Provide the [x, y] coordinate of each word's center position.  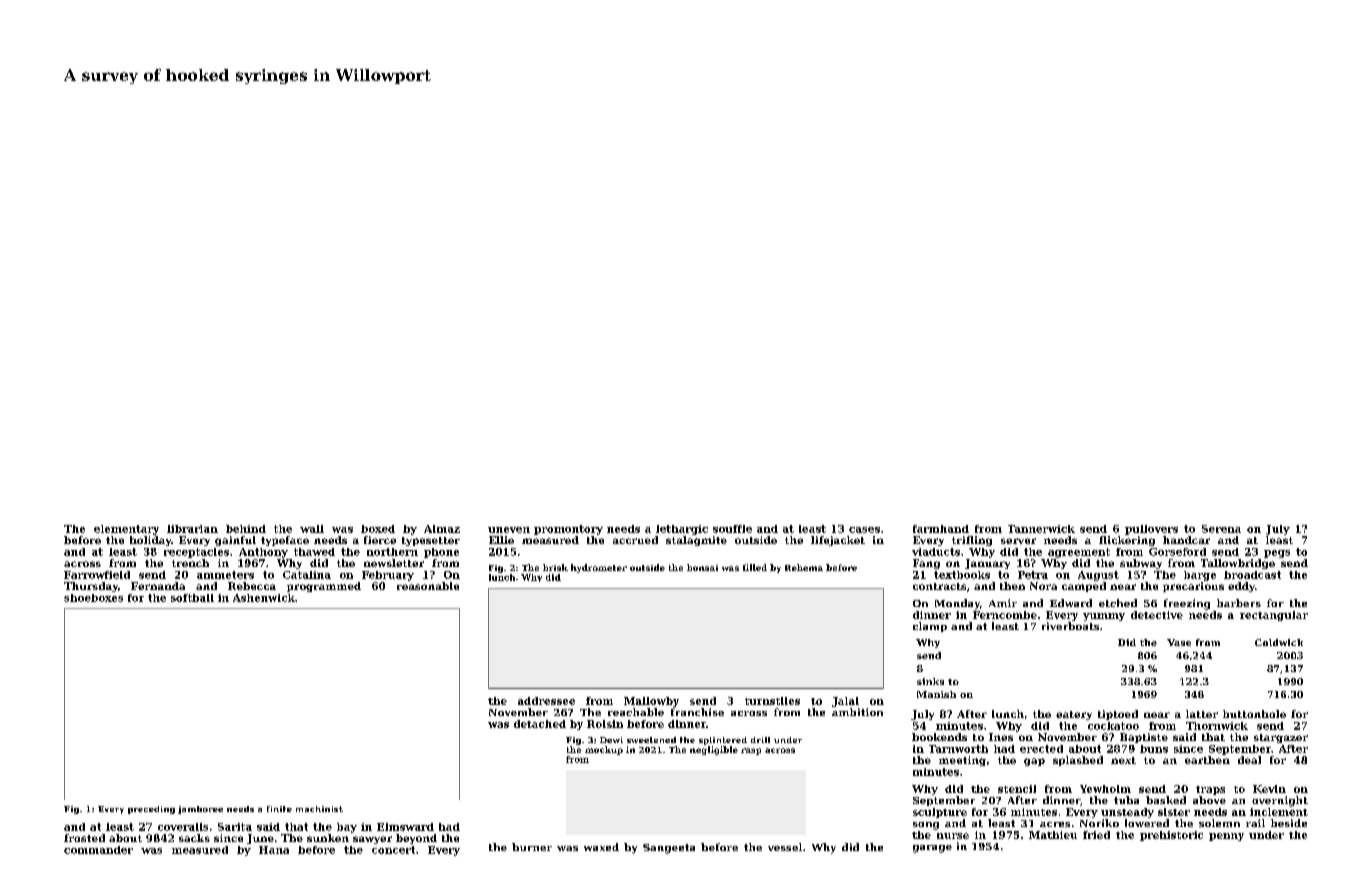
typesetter [431, 541]
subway [1141, 564]
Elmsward [405, 827]
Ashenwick [264, 598]
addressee [546, 701]
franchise [697, 712]
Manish [936, 694]
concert [393, 850]
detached [540, 724]
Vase [1179, 642]
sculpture [940, 813]
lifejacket [838, 541]
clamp [930, 627]
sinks [930, 681]
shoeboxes [93, 598]
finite [279, 809]
